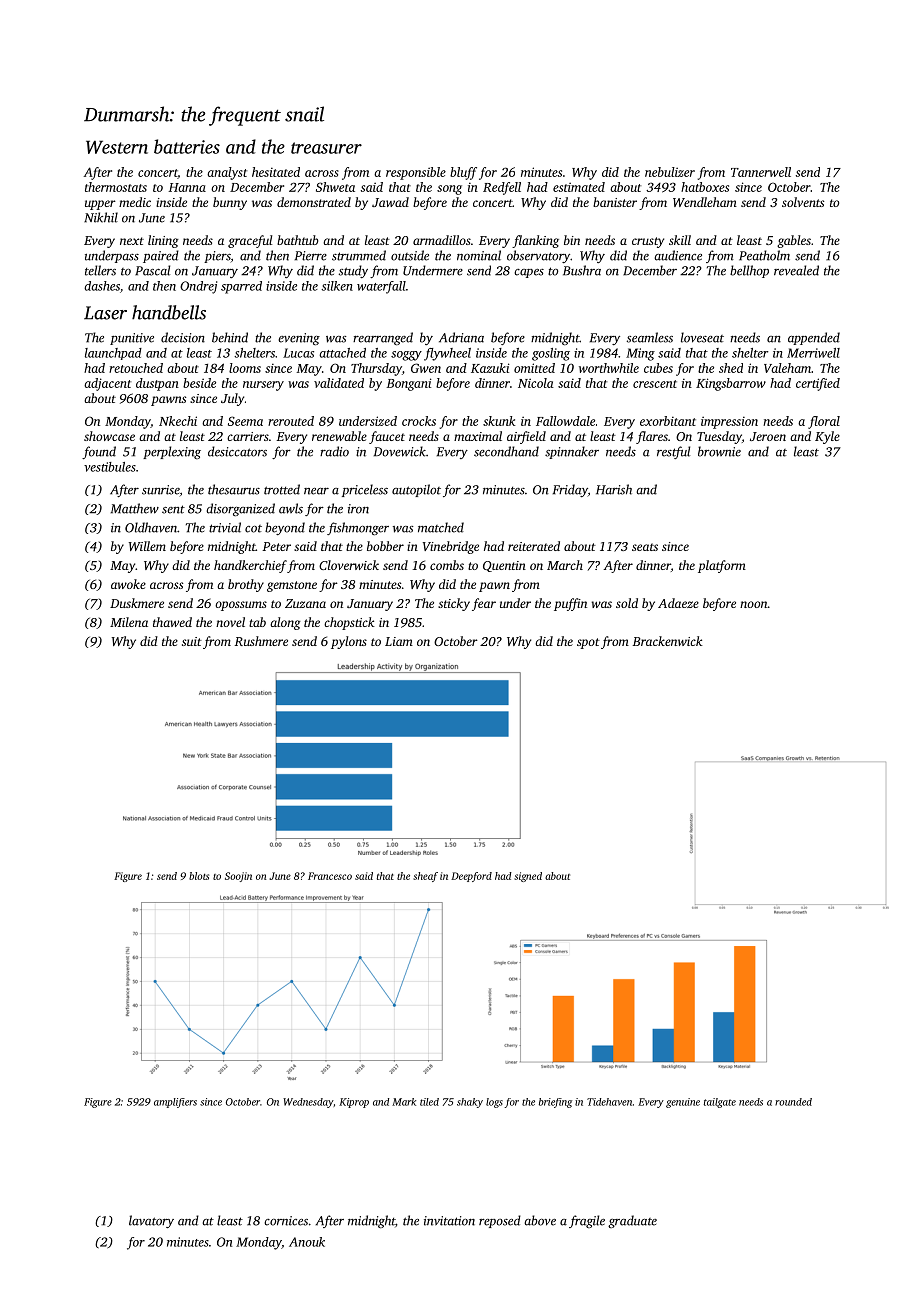 Image resolution: width=924 pixels, height=1308 pixels. Describe the element at coordinates (463, 173) in the page. I see `bluff` at that location.
